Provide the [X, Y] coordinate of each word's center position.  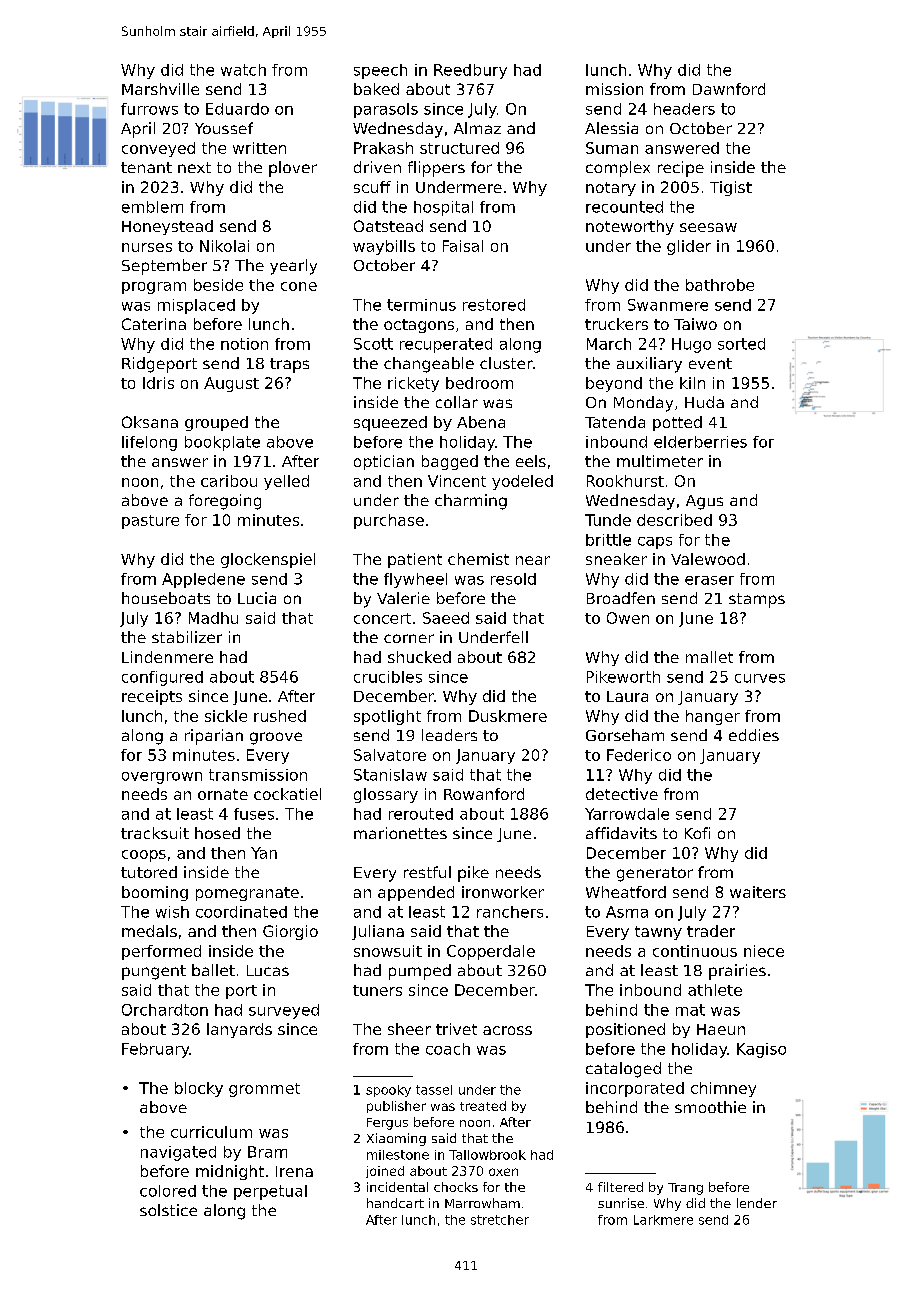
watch [243, 70]
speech [380, 71]
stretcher [500, 1220]
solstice [168, 1210]
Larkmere [663, 1220]
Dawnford [729, 89]
